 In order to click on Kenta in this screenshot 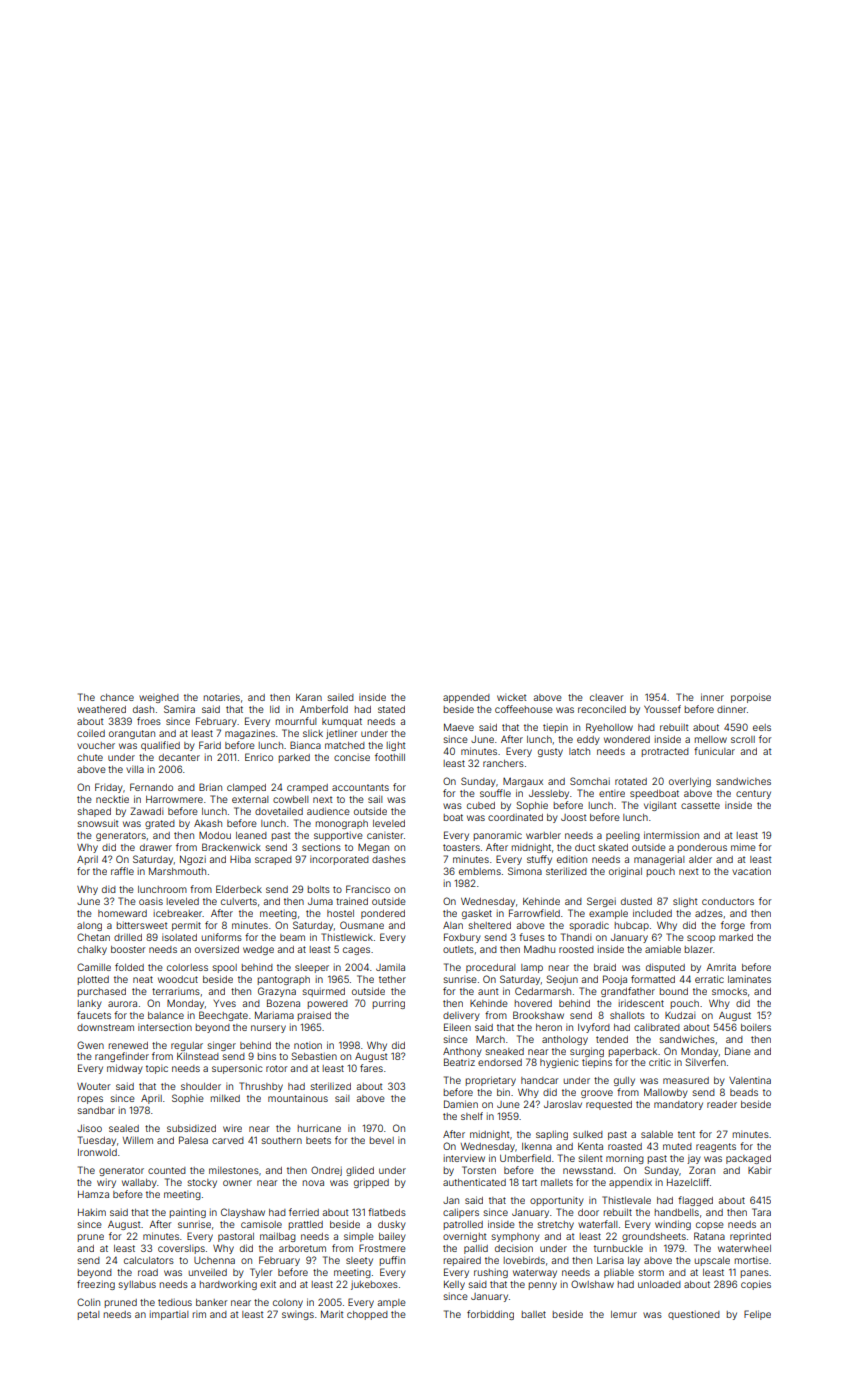, I will do `click(590, 1146)`.
